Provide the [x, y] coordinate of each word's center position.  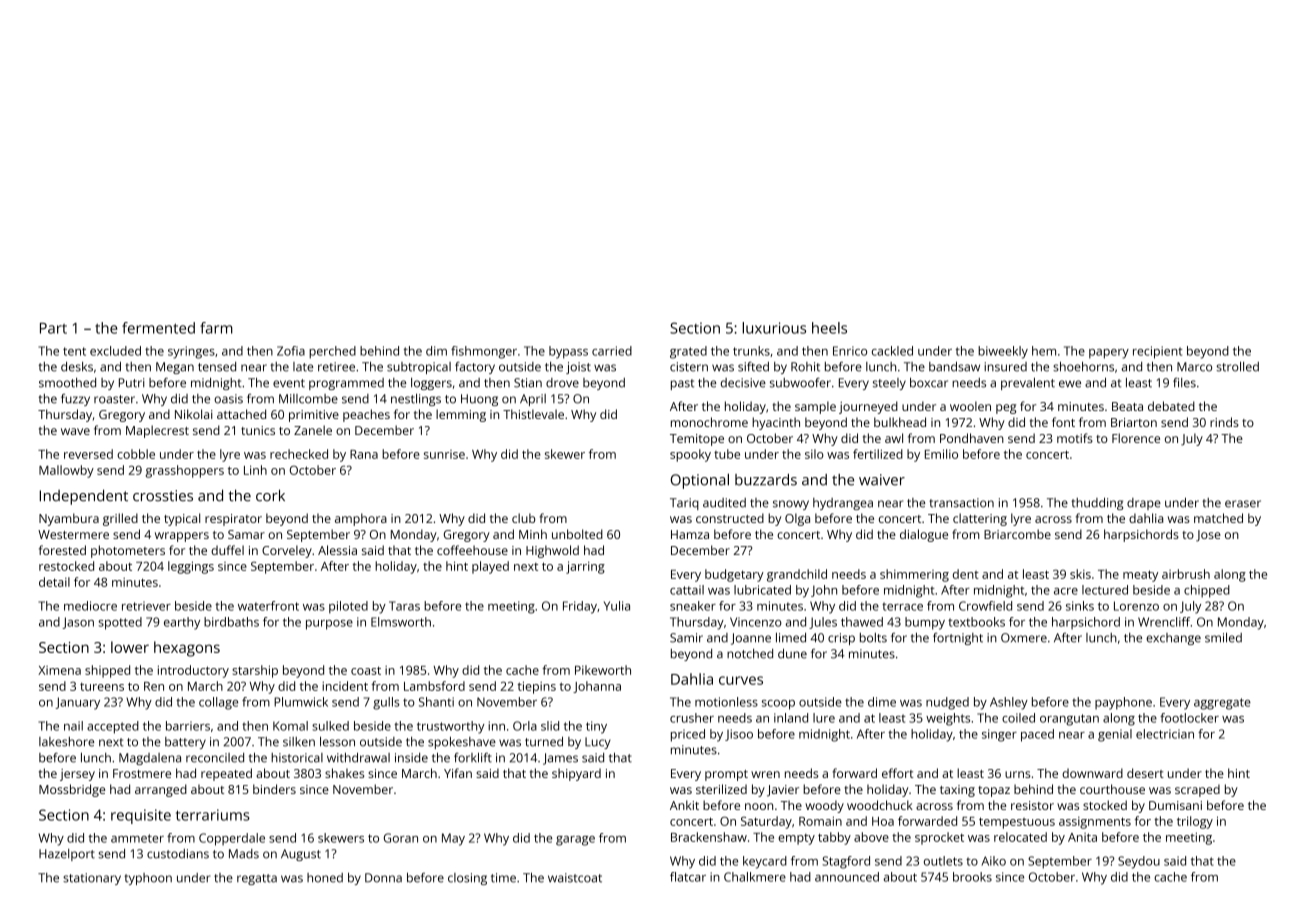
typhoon [148, 879]
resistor [1032, 805]
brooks [972, 877]
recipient [1158, 352]
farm [216, 328]
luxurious [774, 328]
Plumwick [301, 702]
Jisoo [739, 735]
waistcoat [575, 878]
